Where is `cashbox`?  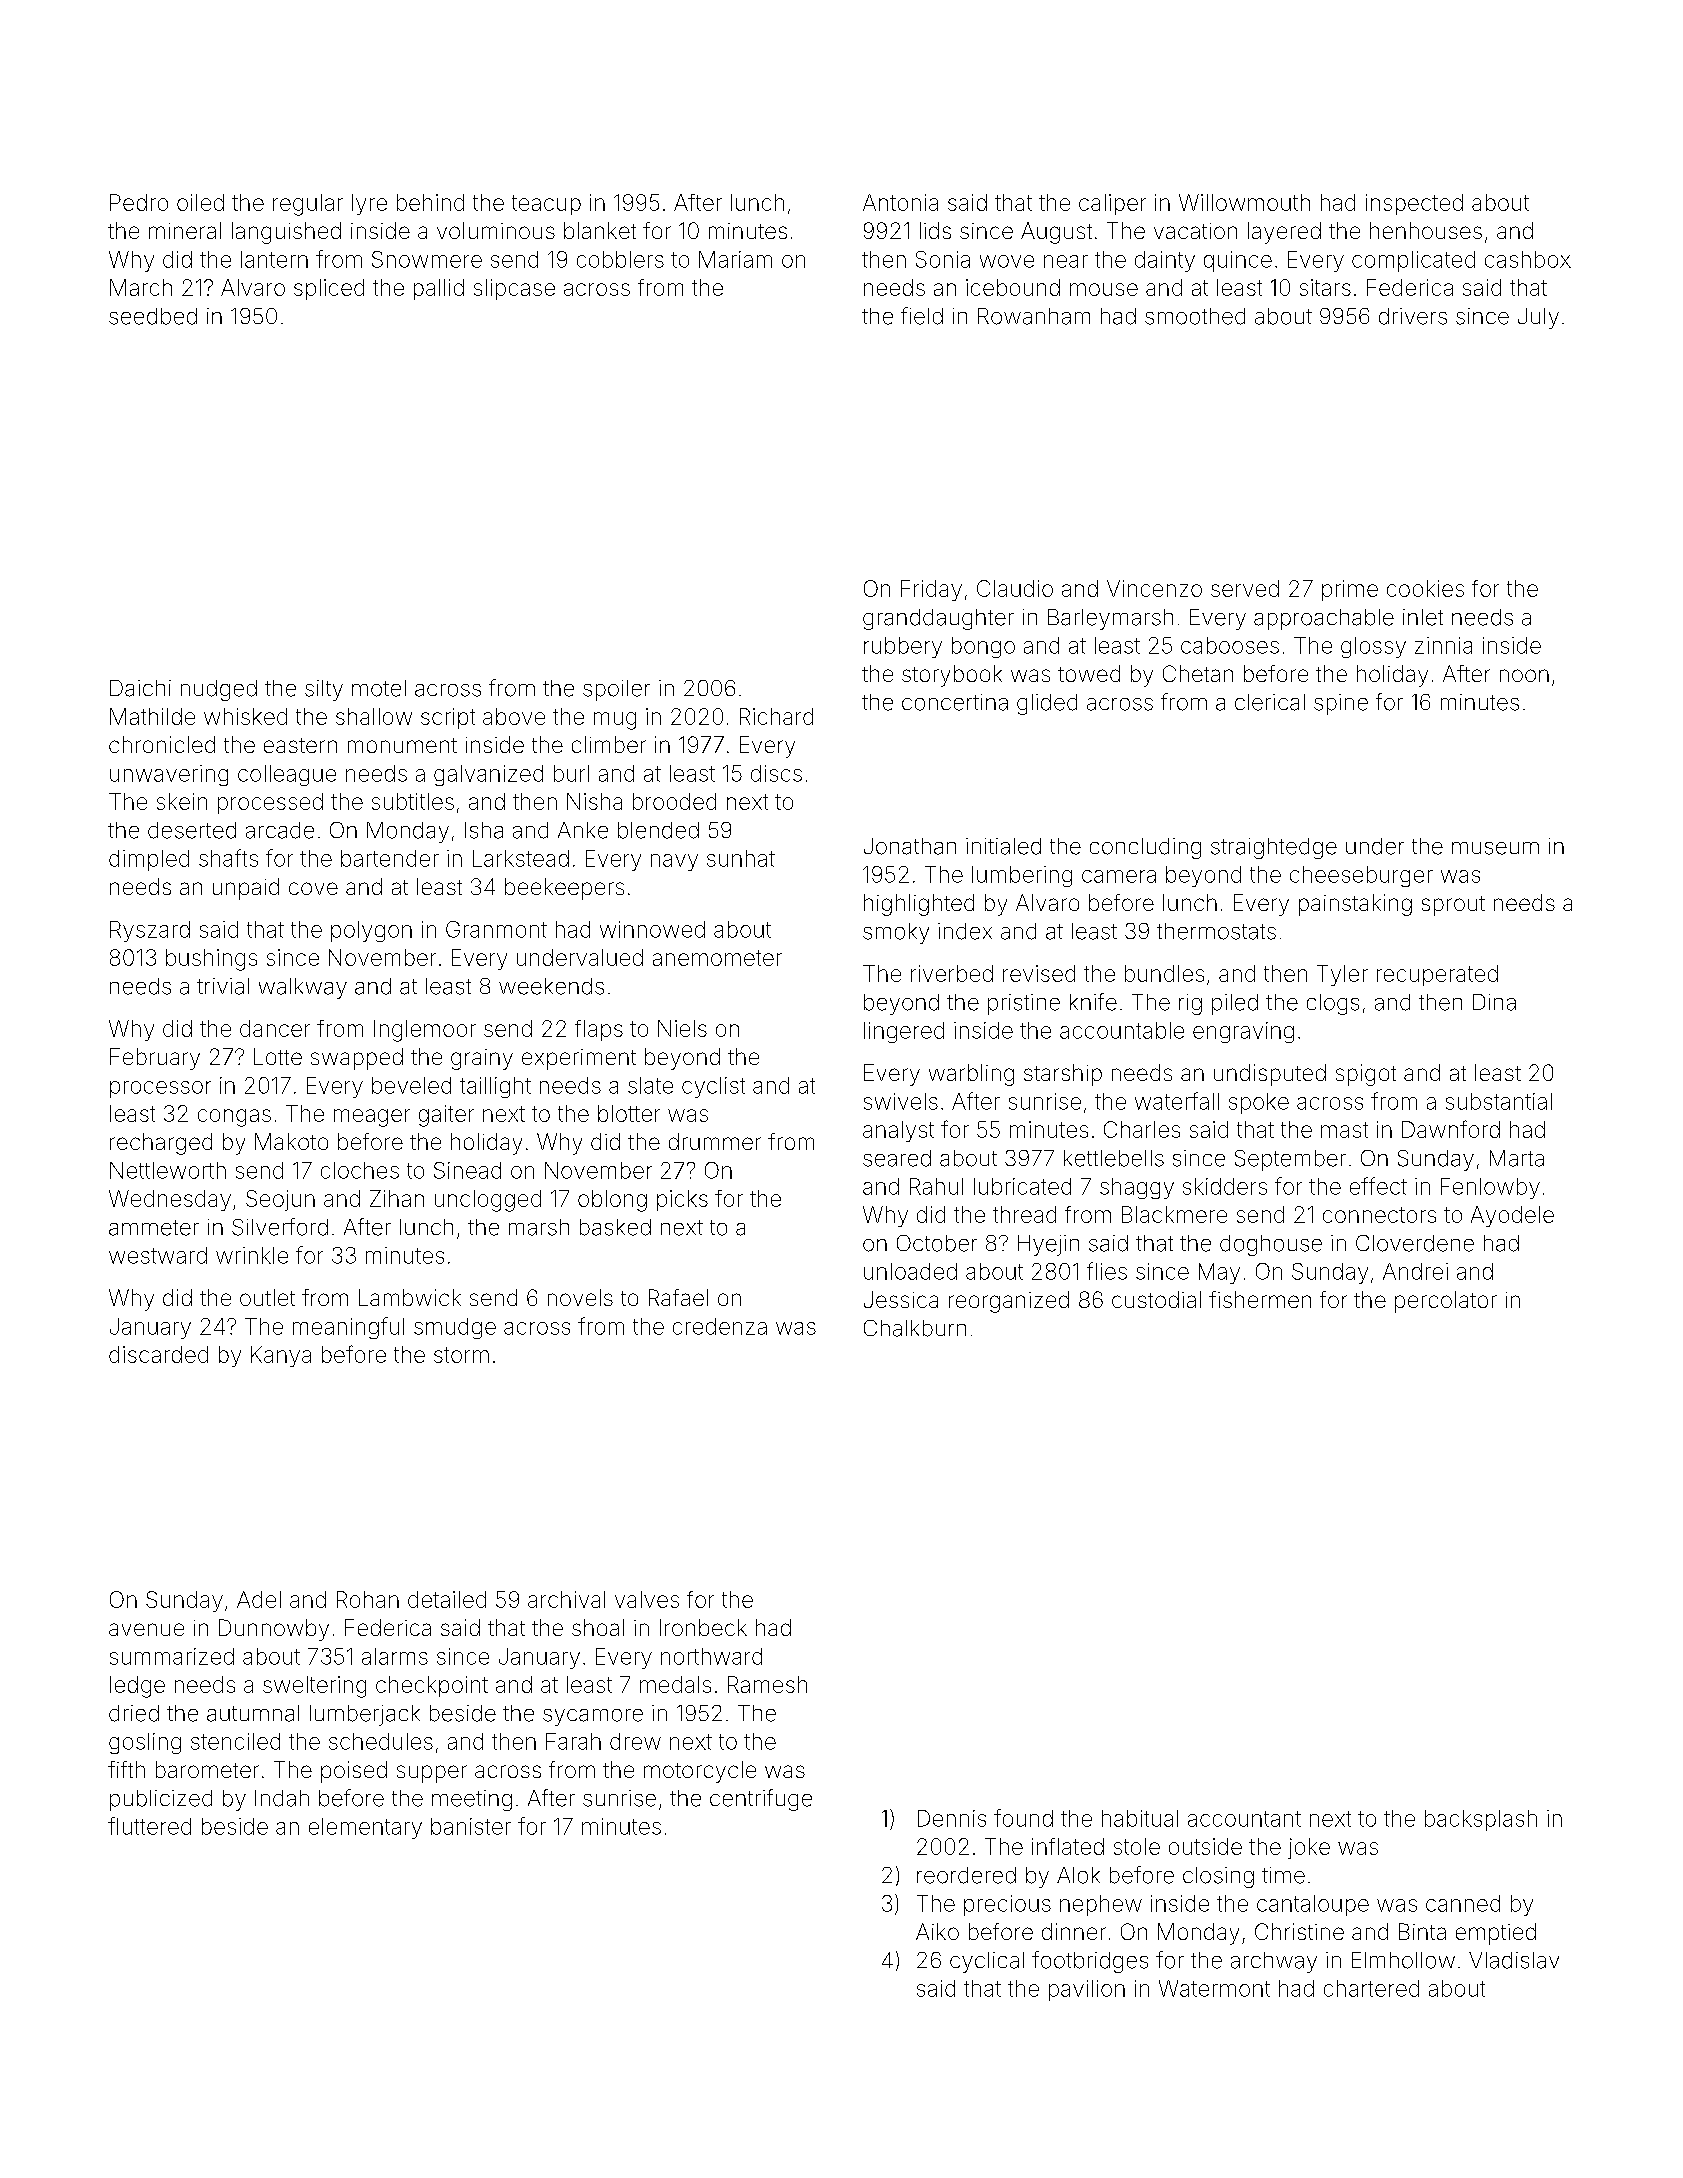
cashbox is located at coordinates (1528, 259).
